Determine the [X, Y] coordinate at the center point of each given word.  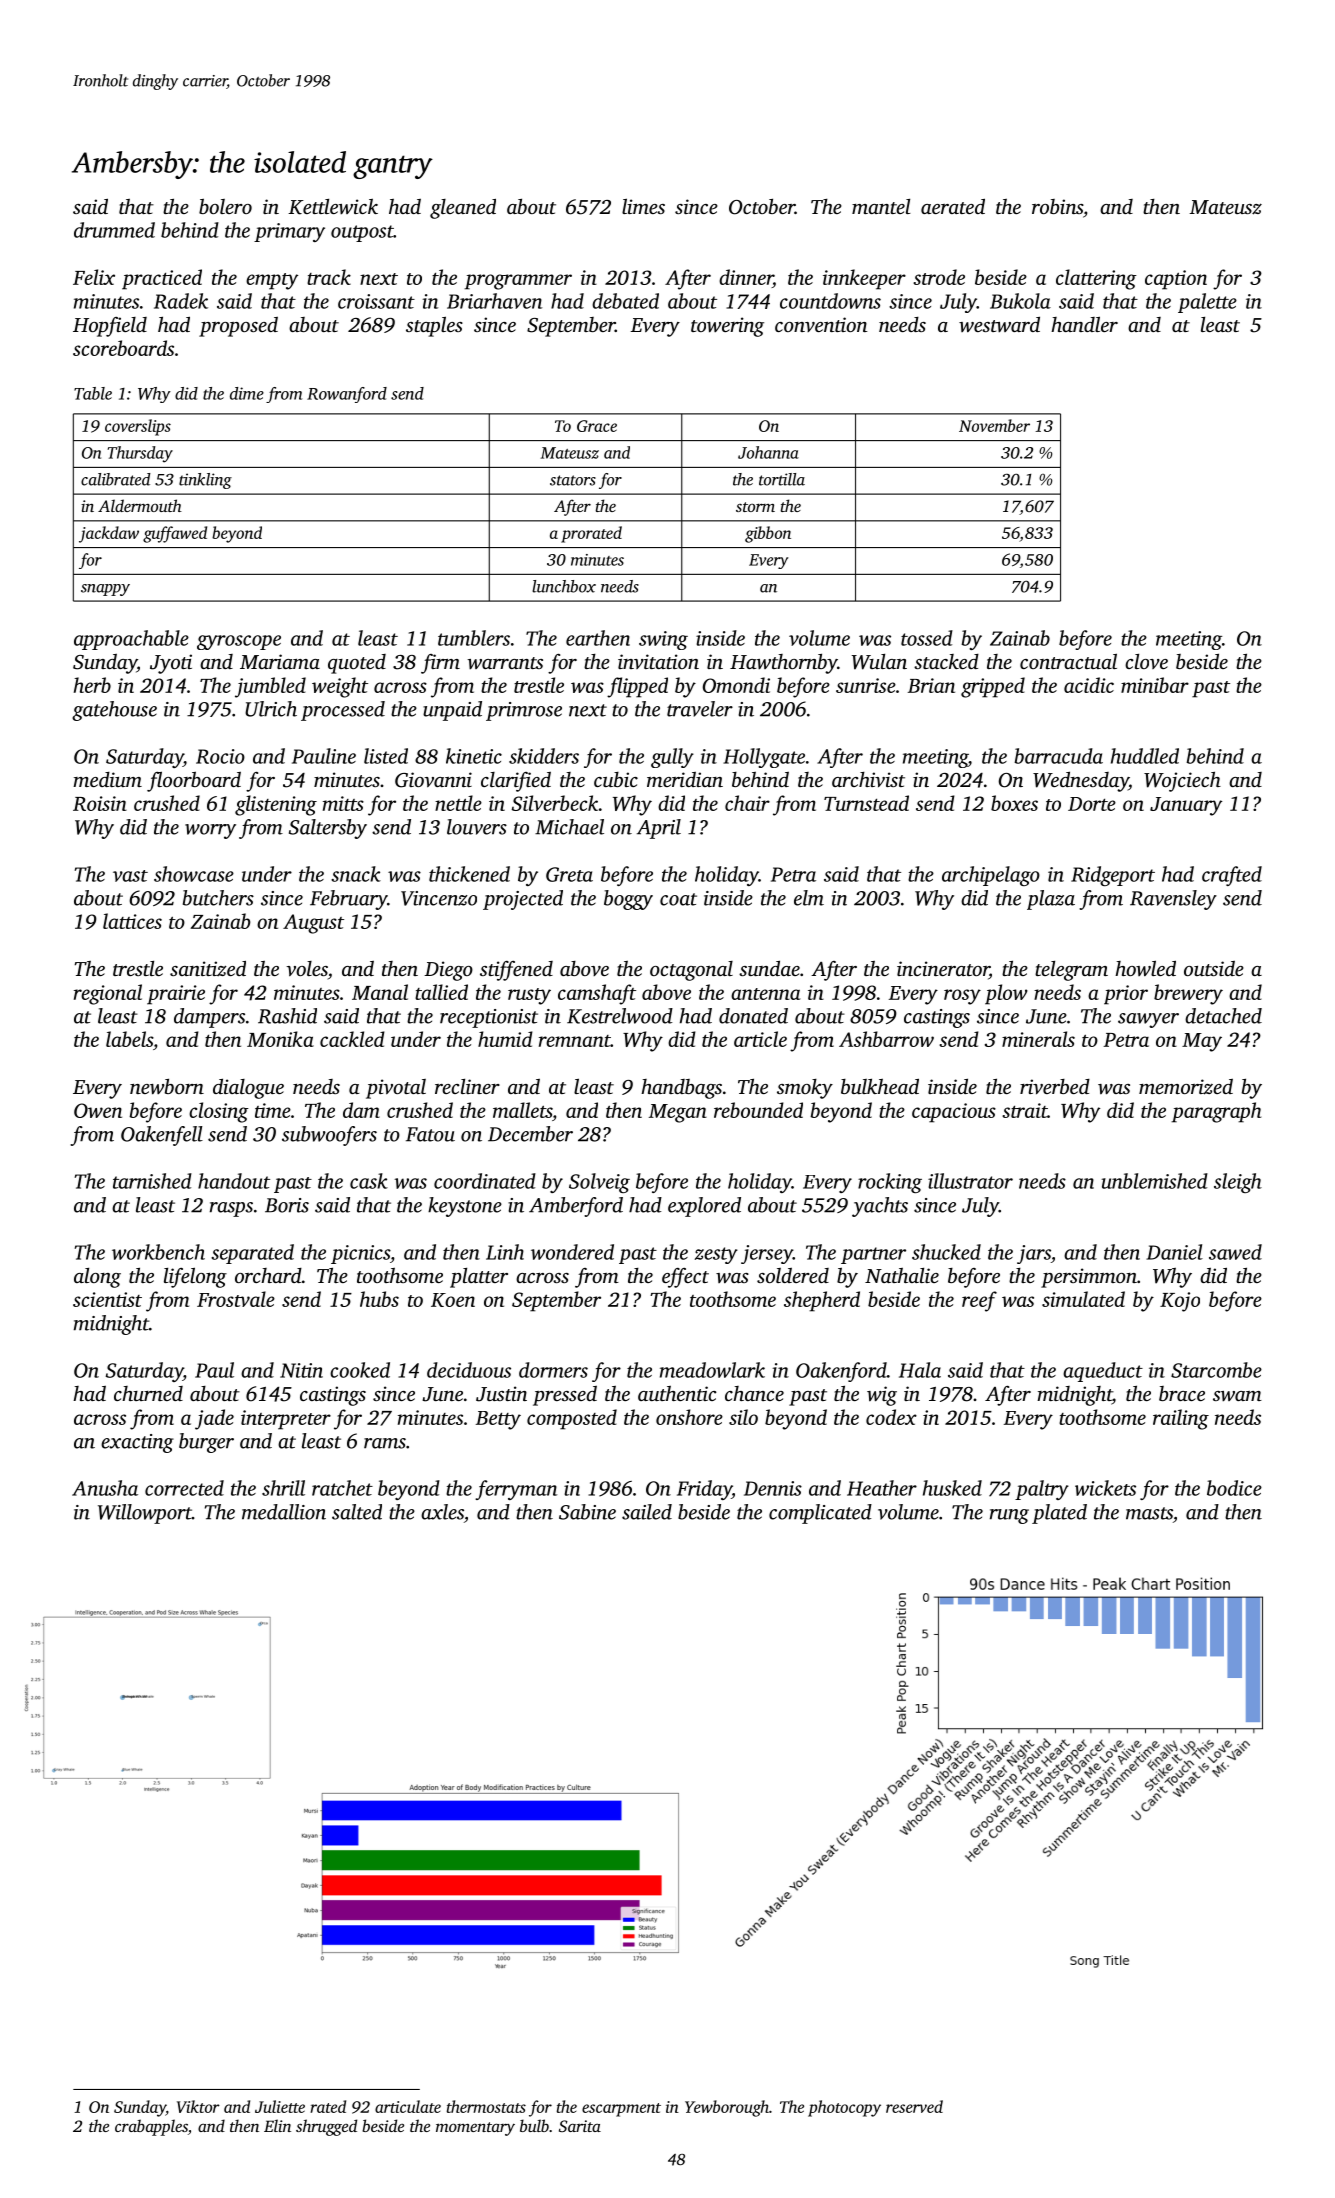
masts [1149, 1513]
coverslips [138, 427]
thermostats [486, 2106]
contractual [1068, 661]
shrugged [326, 2127]
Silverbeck [555, 803]
